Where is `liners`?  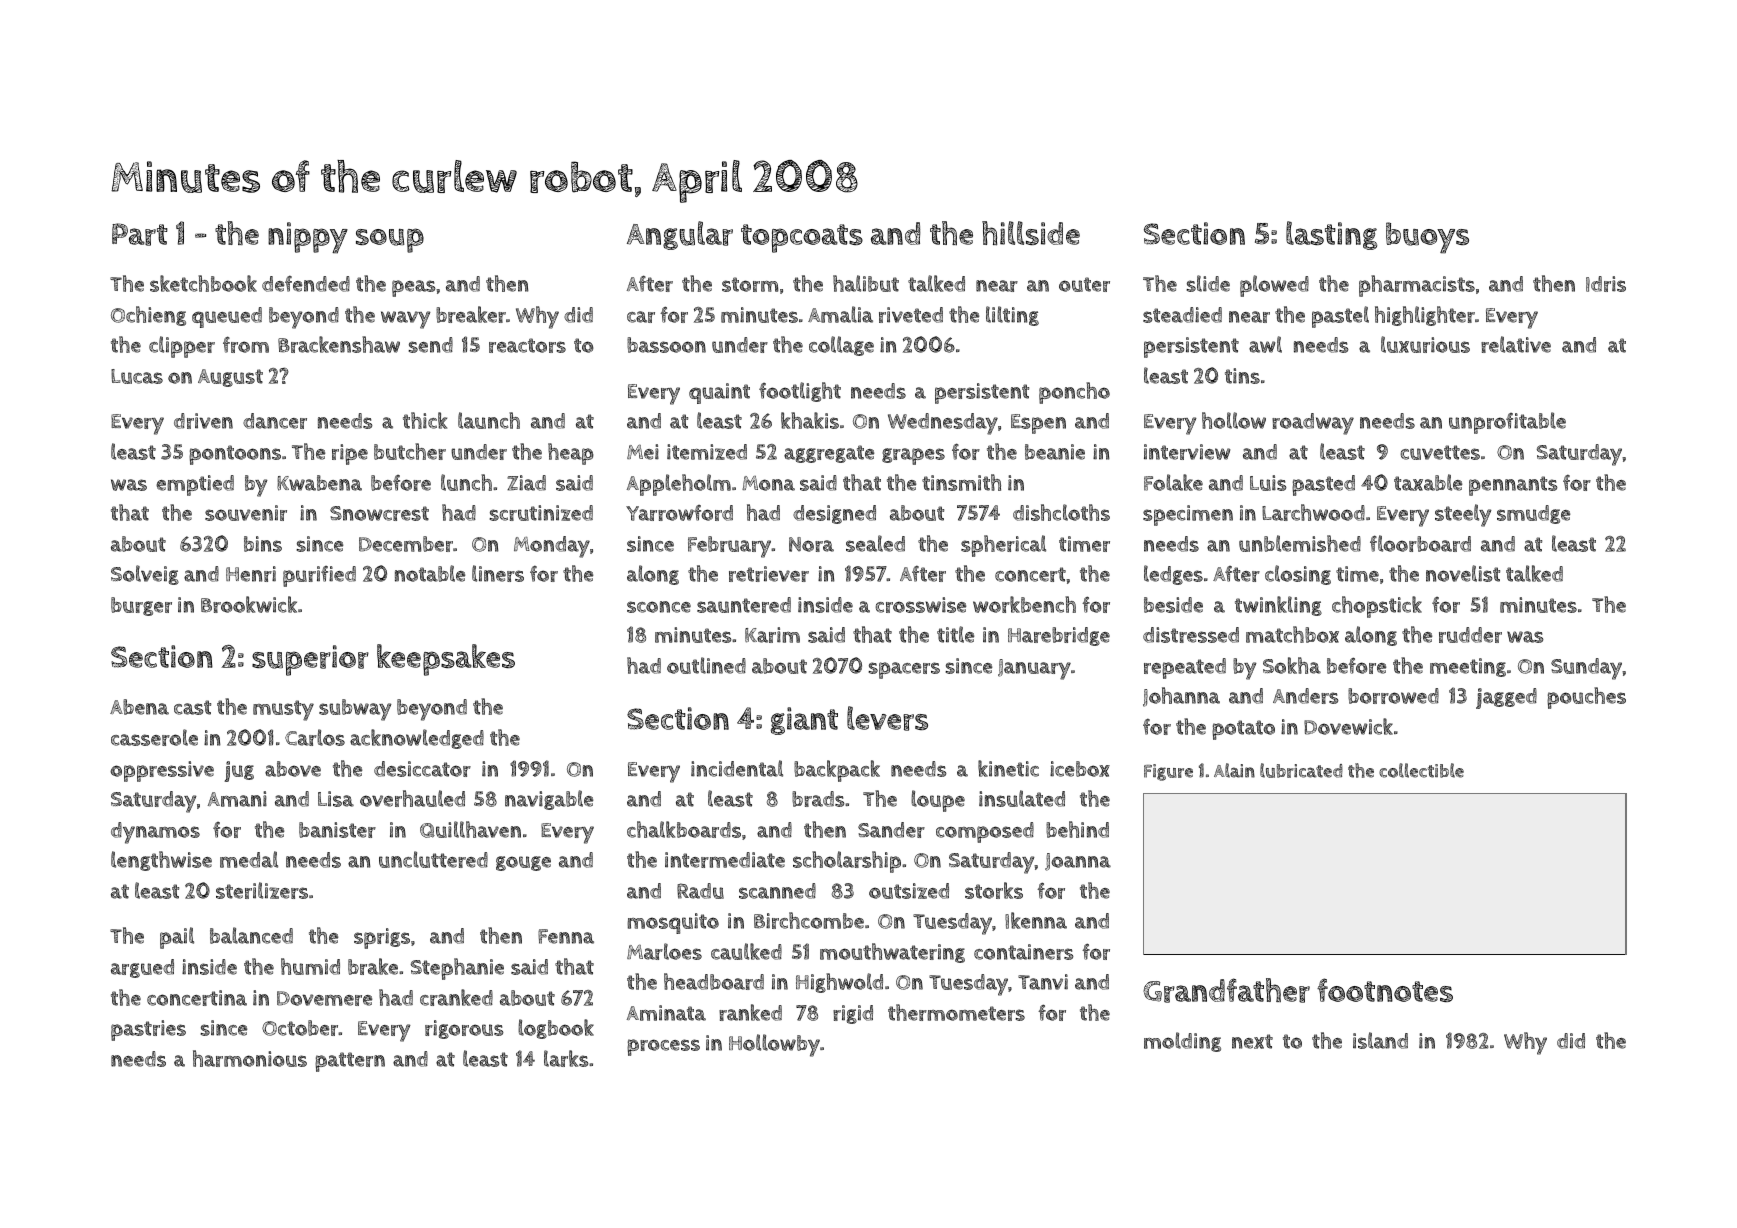
liners is located at coordinates (498, 573).
